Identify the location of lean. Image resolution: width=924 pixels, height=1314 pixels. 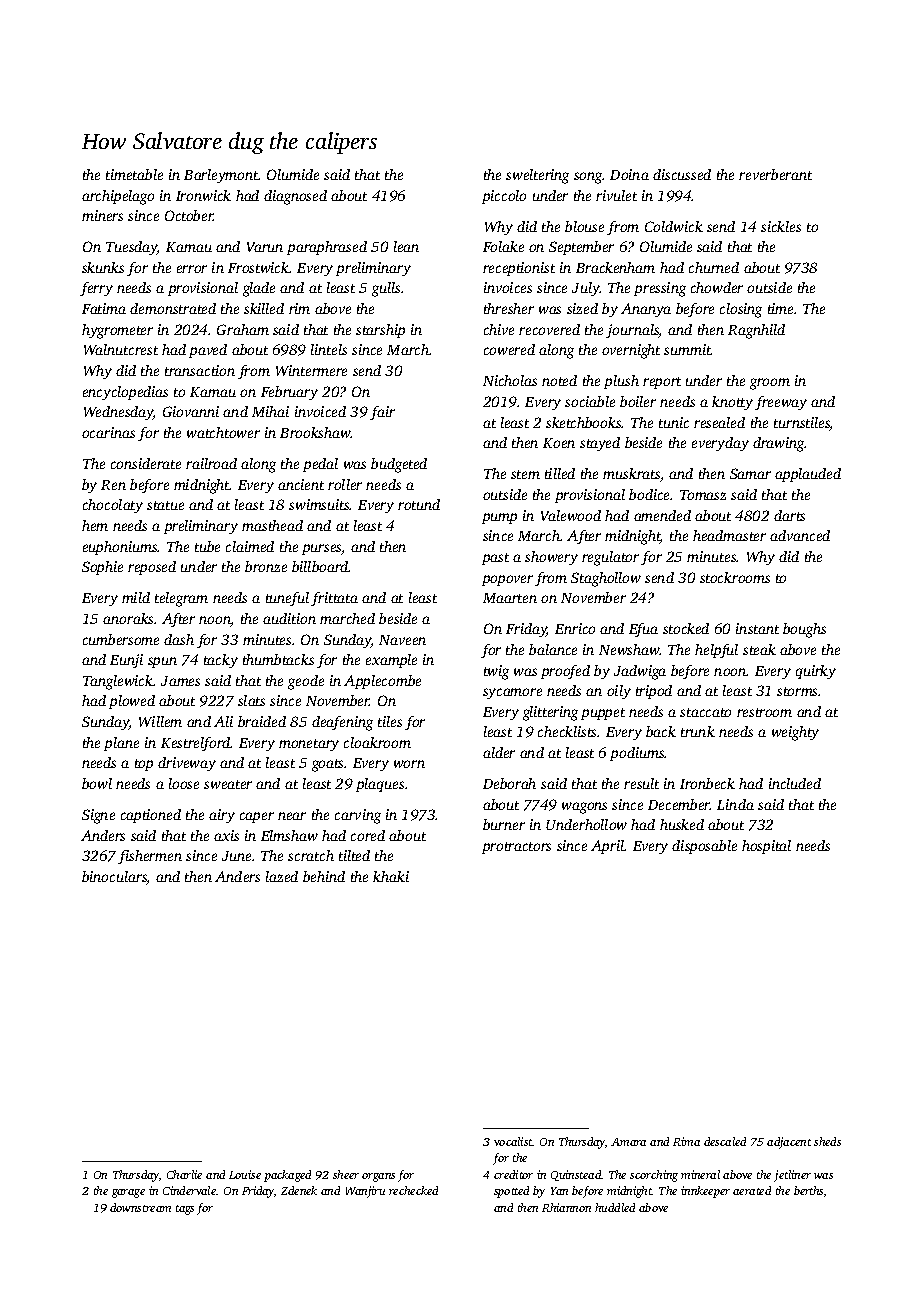
(406, 246).
